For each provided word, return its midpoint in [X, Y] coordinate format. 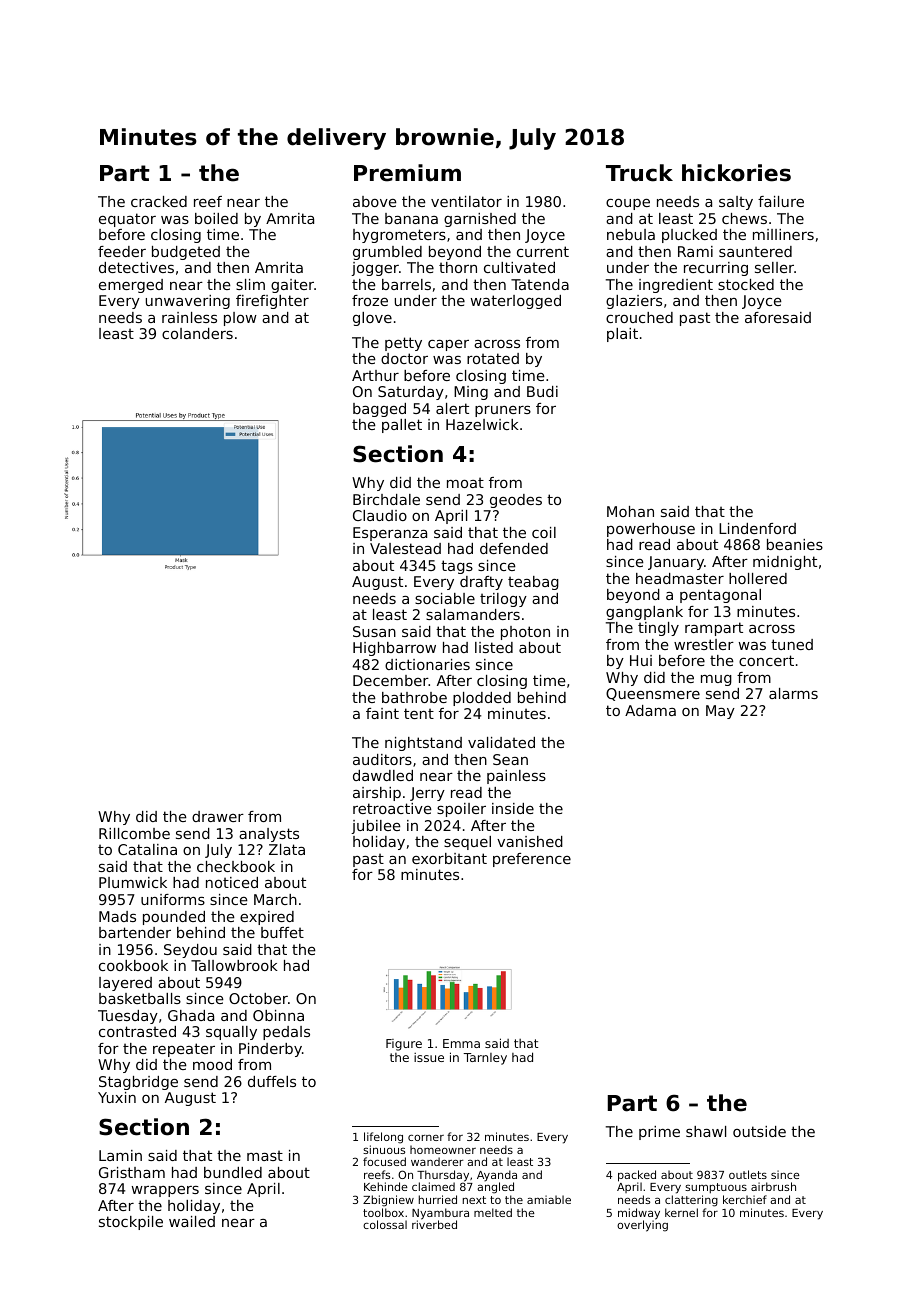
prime [659, 1133]
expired [267, 918]
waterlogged [516, 302]
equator [127, 220]
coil [544, 532]
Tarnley [485, 1059]
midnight [785, 563]
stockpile [131, 1223]
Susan [374, 631]
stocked [746, 284]
